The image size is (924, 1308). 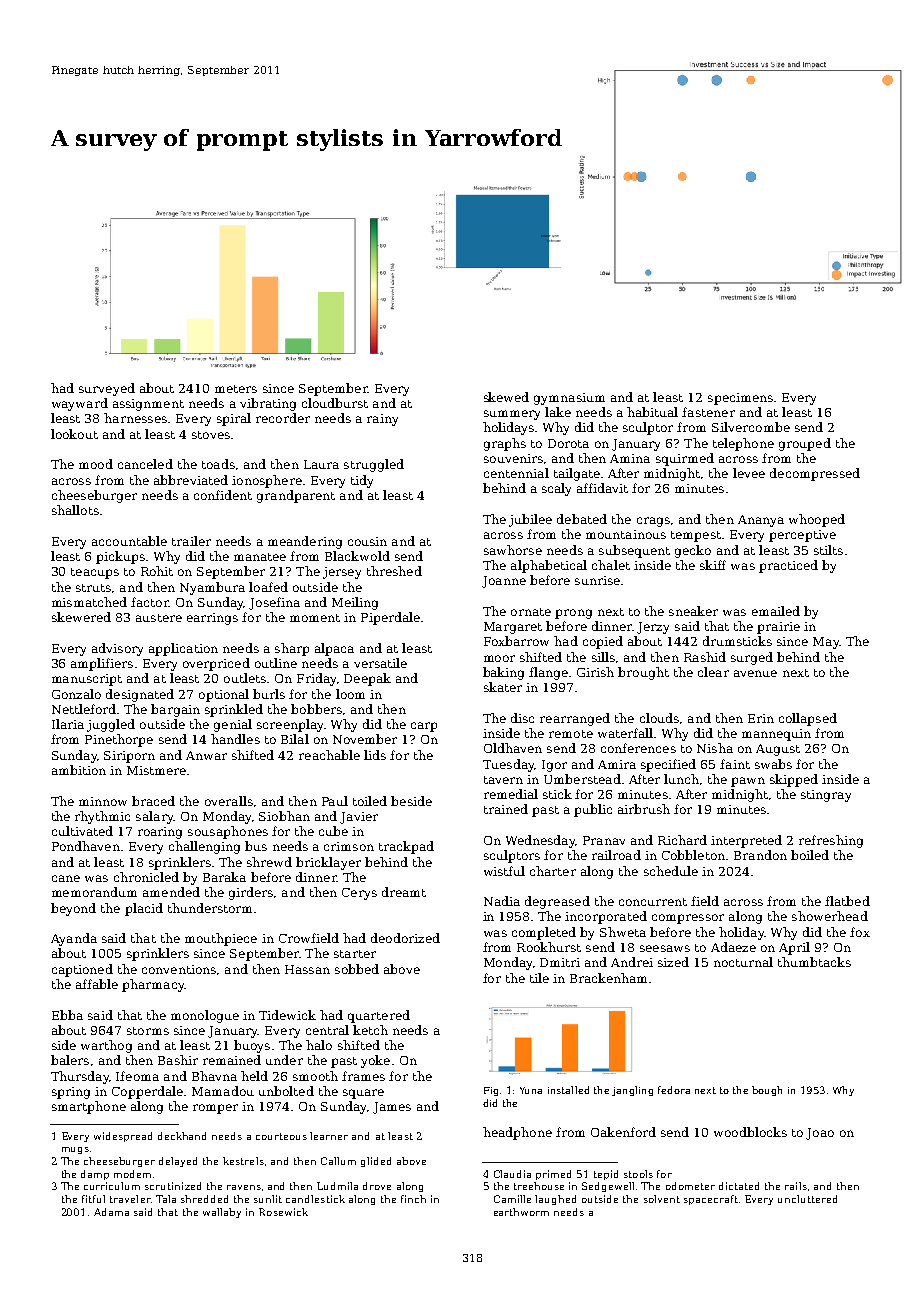 I want to click on harnesses, so click(x=135, y=418).
